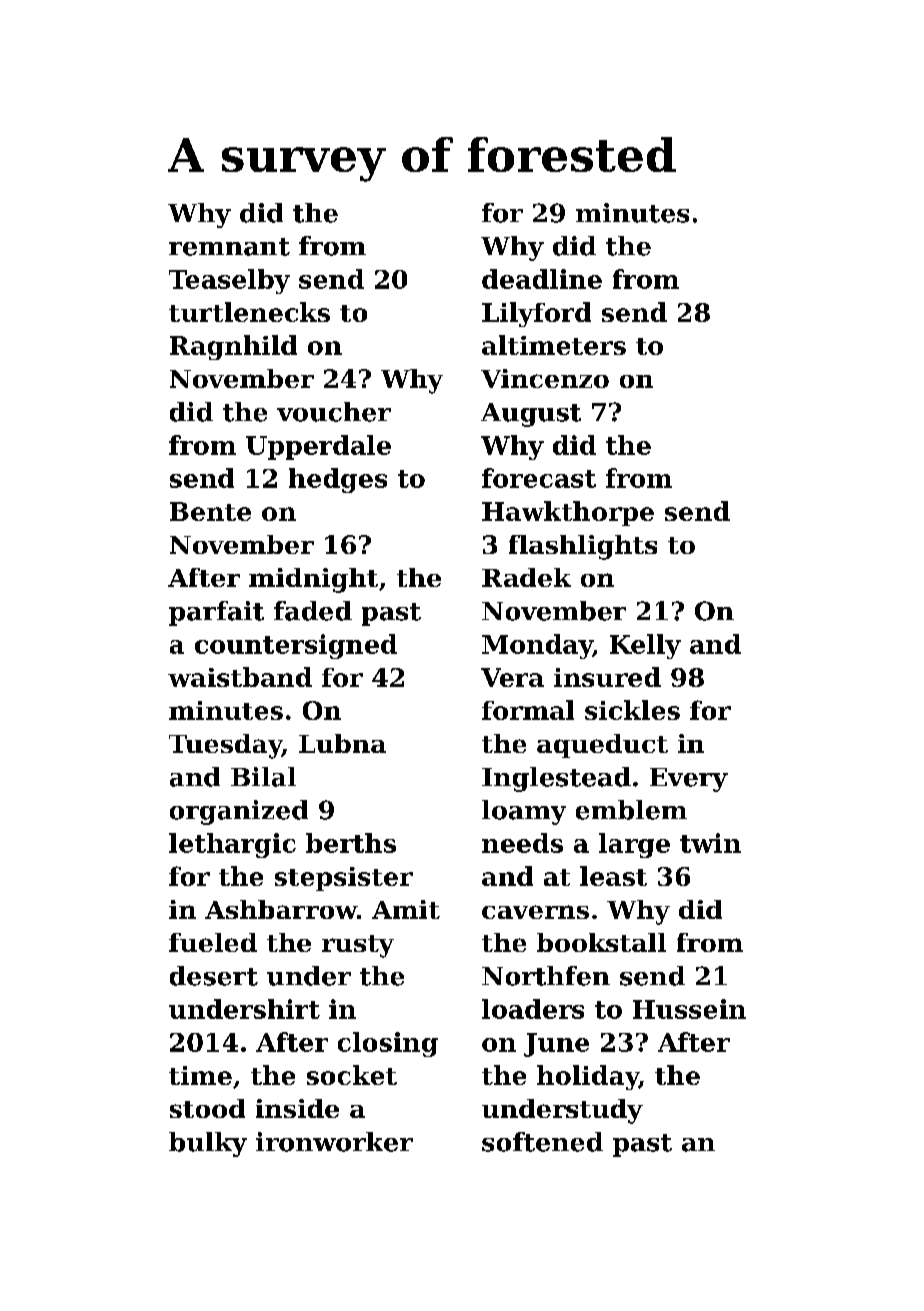 The image size is (924, 1311). What do you see at coordinates (342, 743) in the document?
I see `Lubna` at bounding box center [342, 743].
